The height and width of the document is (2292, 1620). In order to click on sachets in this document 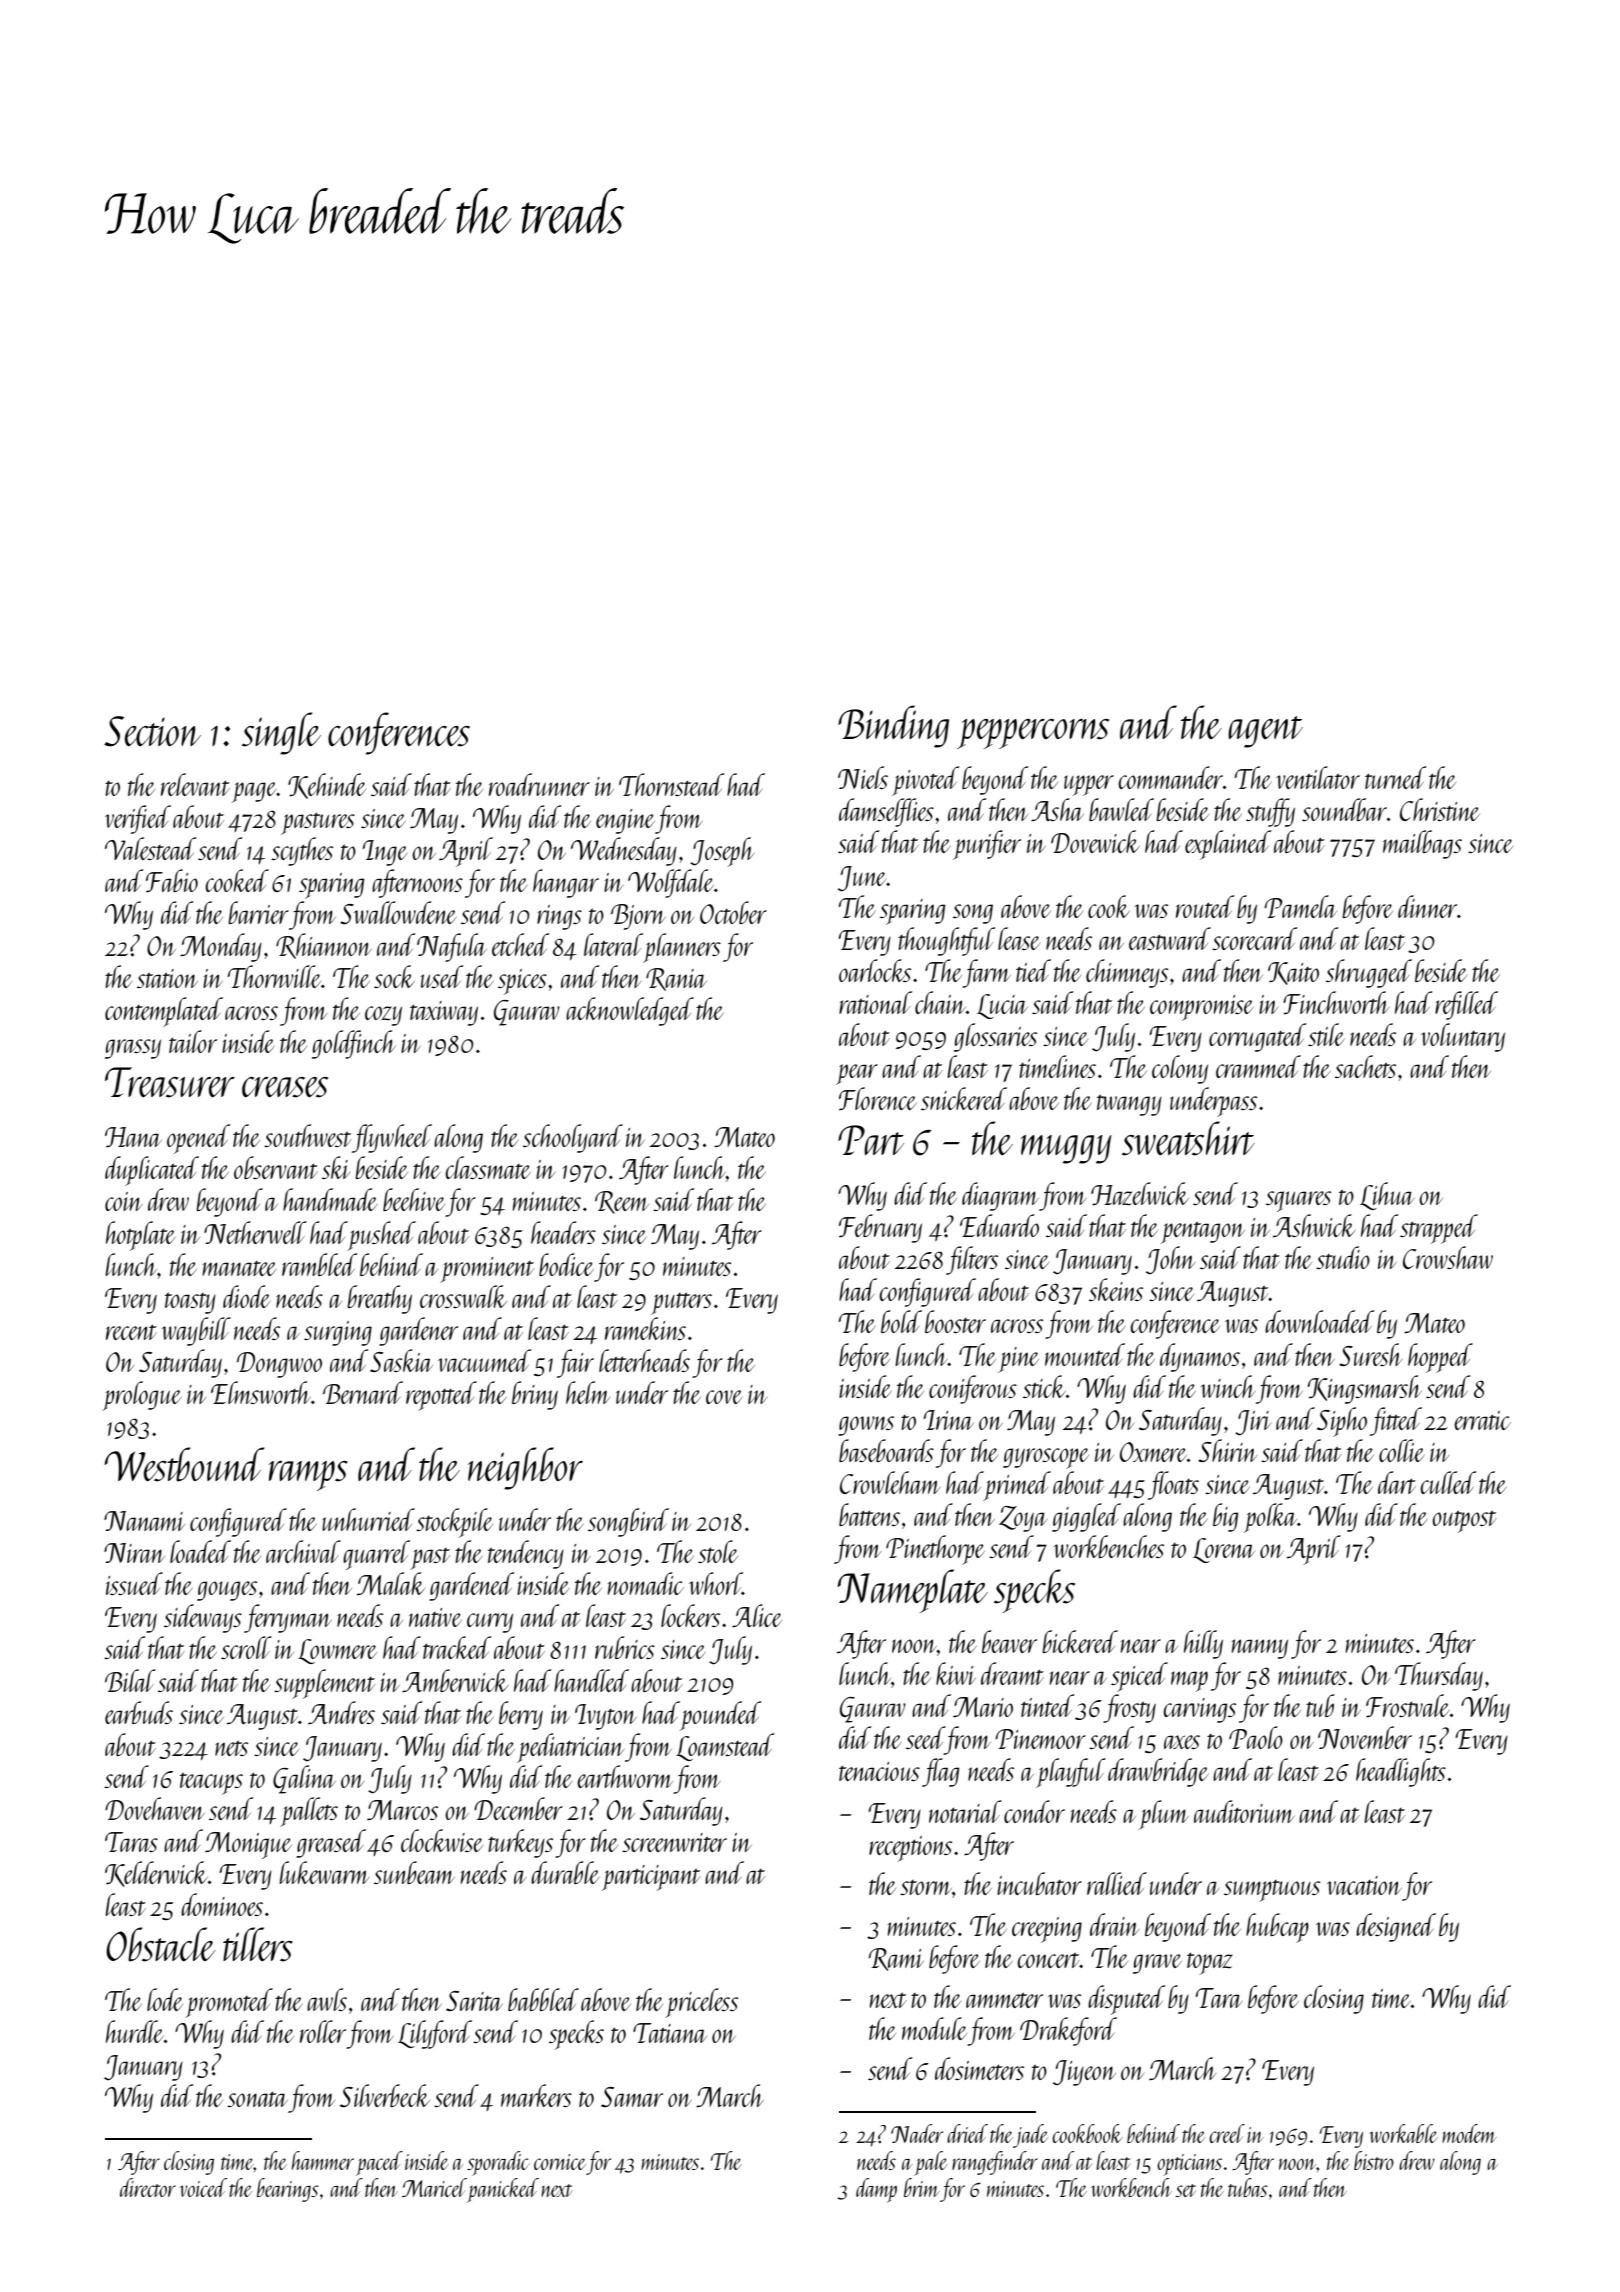, I will do `click(1365, 1066)`.
